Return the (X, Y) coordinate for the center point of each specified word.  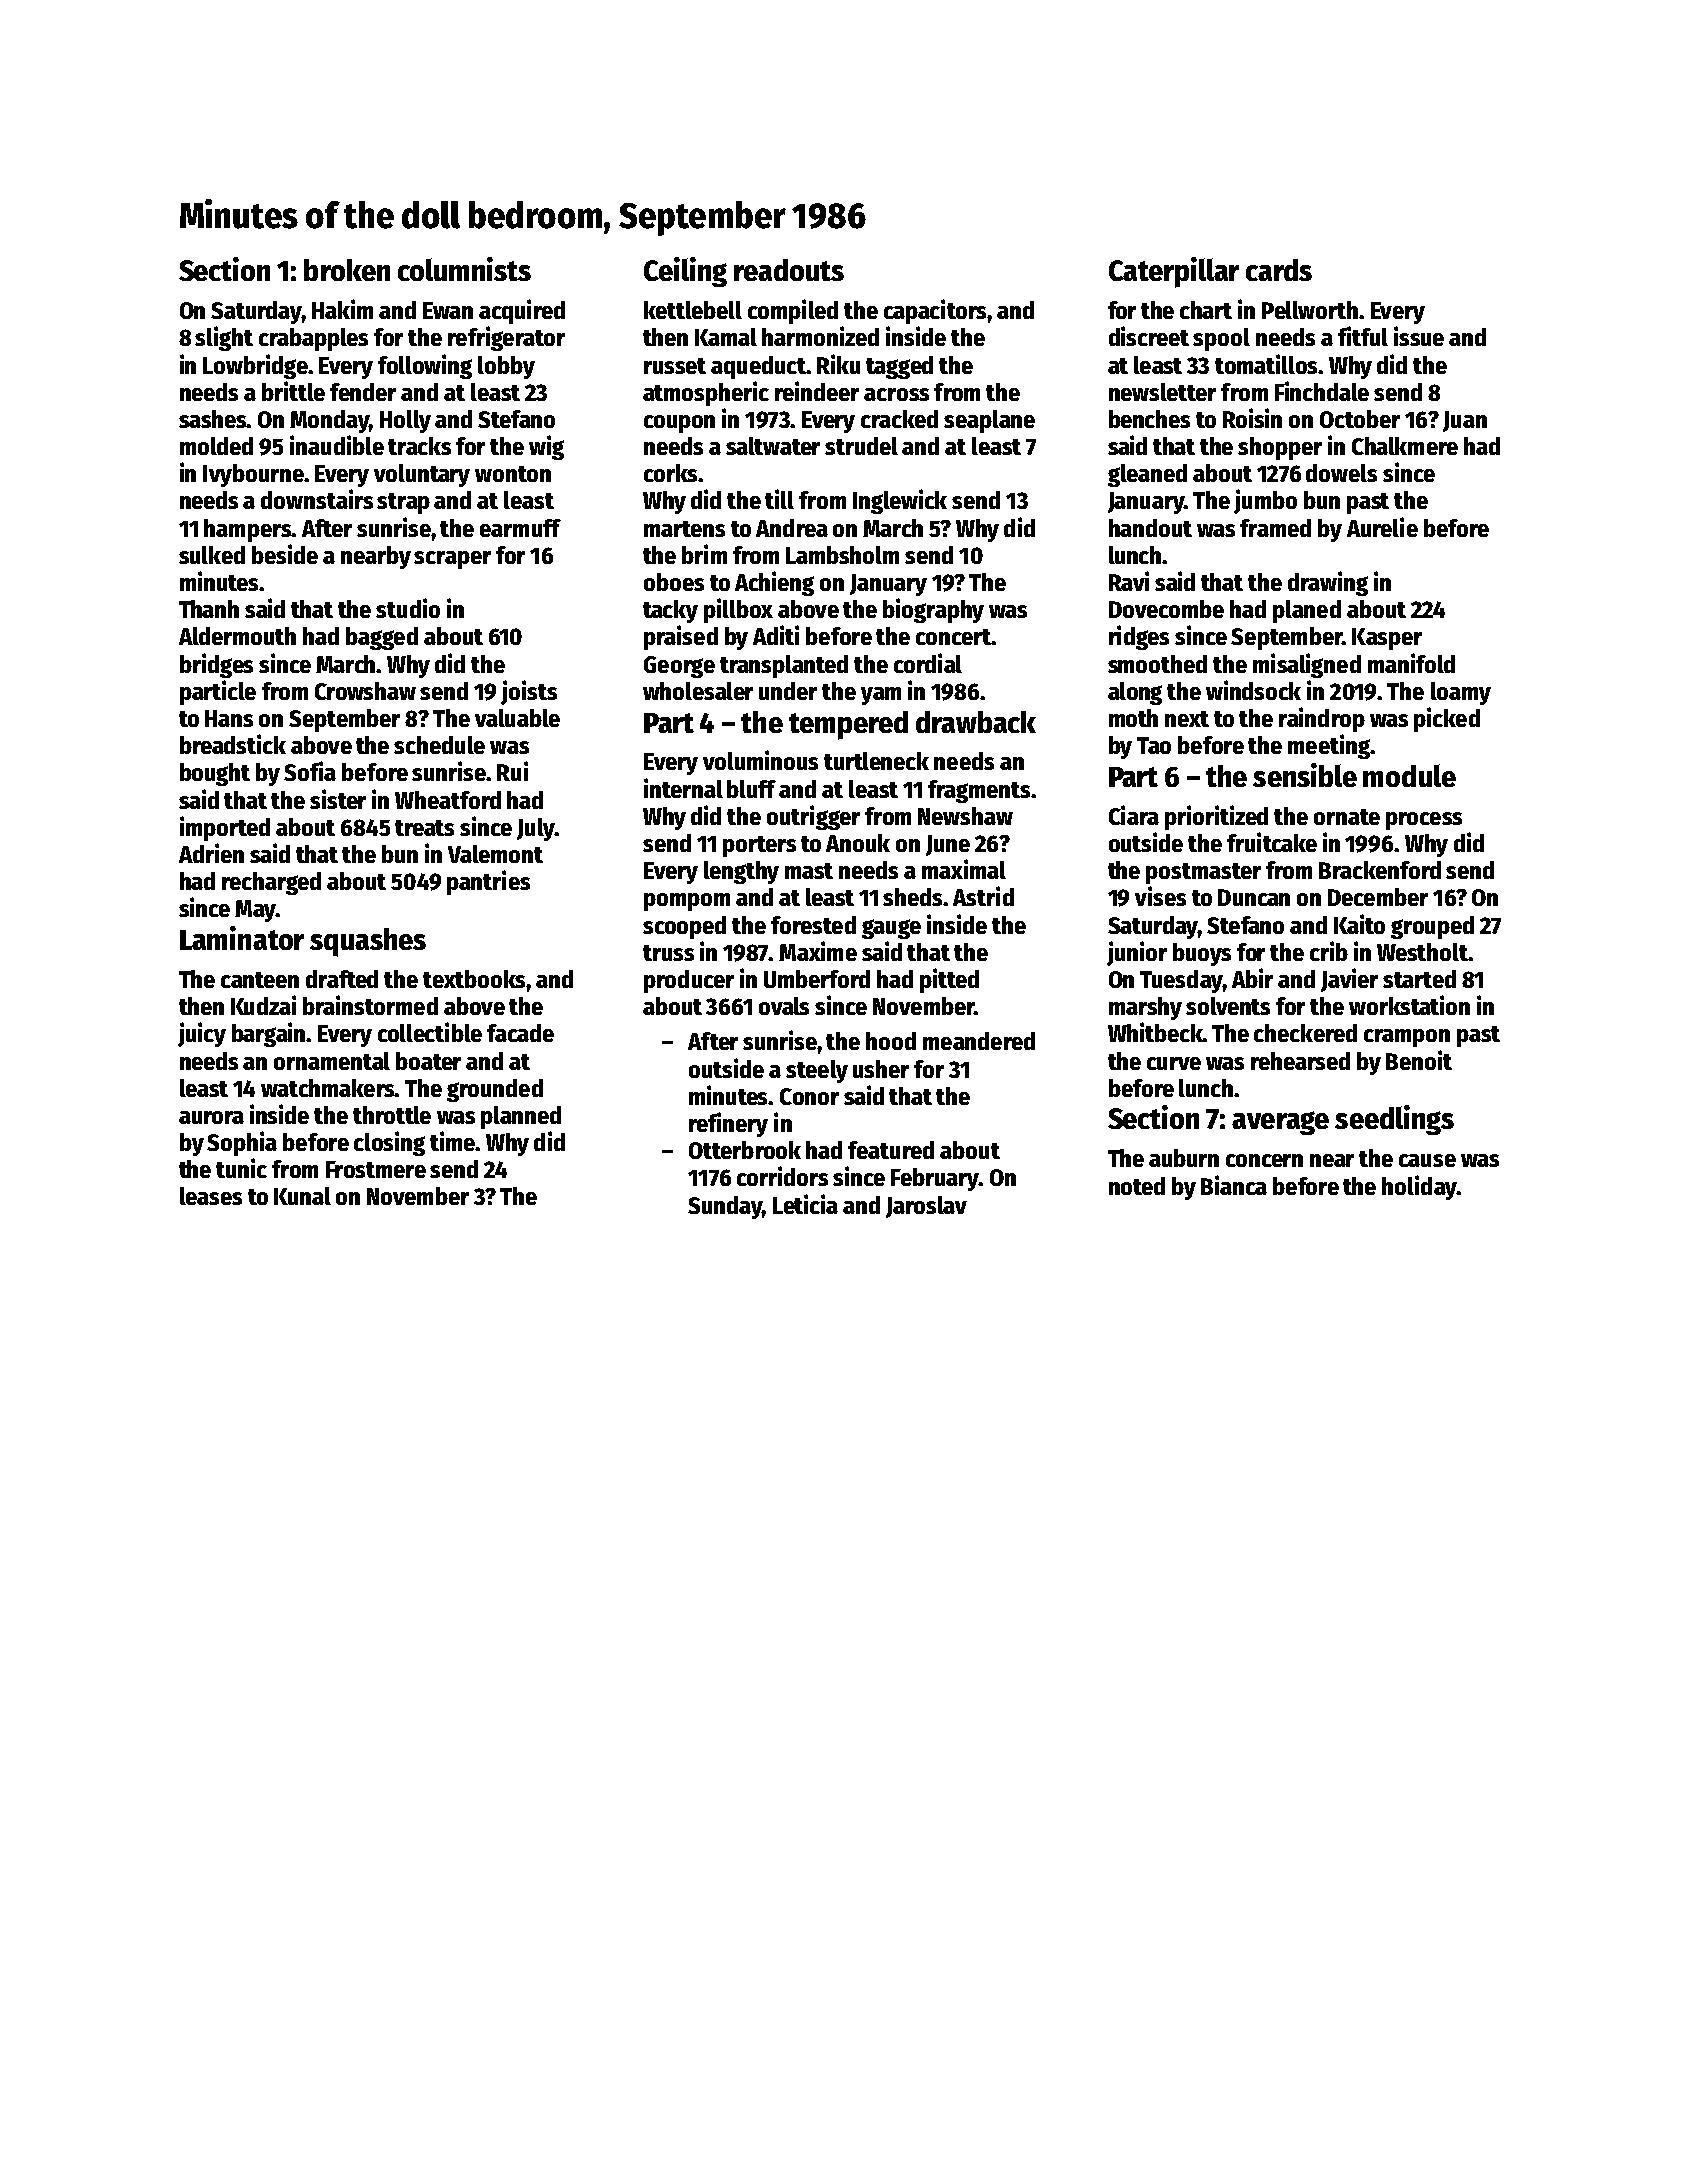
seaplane (989, 421)
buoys (1202, 954)
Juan (1465, 421)
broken (347, 270)
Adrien (211, 853)
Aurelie (1382, 527)
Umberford (817, 979)
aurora (211, 1117)
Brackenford (1380, 870)
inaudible (337, 445)
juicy (202, 1034)
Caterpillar (1174, 272)
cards (1279, 270)
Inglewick (900, 501)
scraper (452, 560)
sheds (913, 897)
